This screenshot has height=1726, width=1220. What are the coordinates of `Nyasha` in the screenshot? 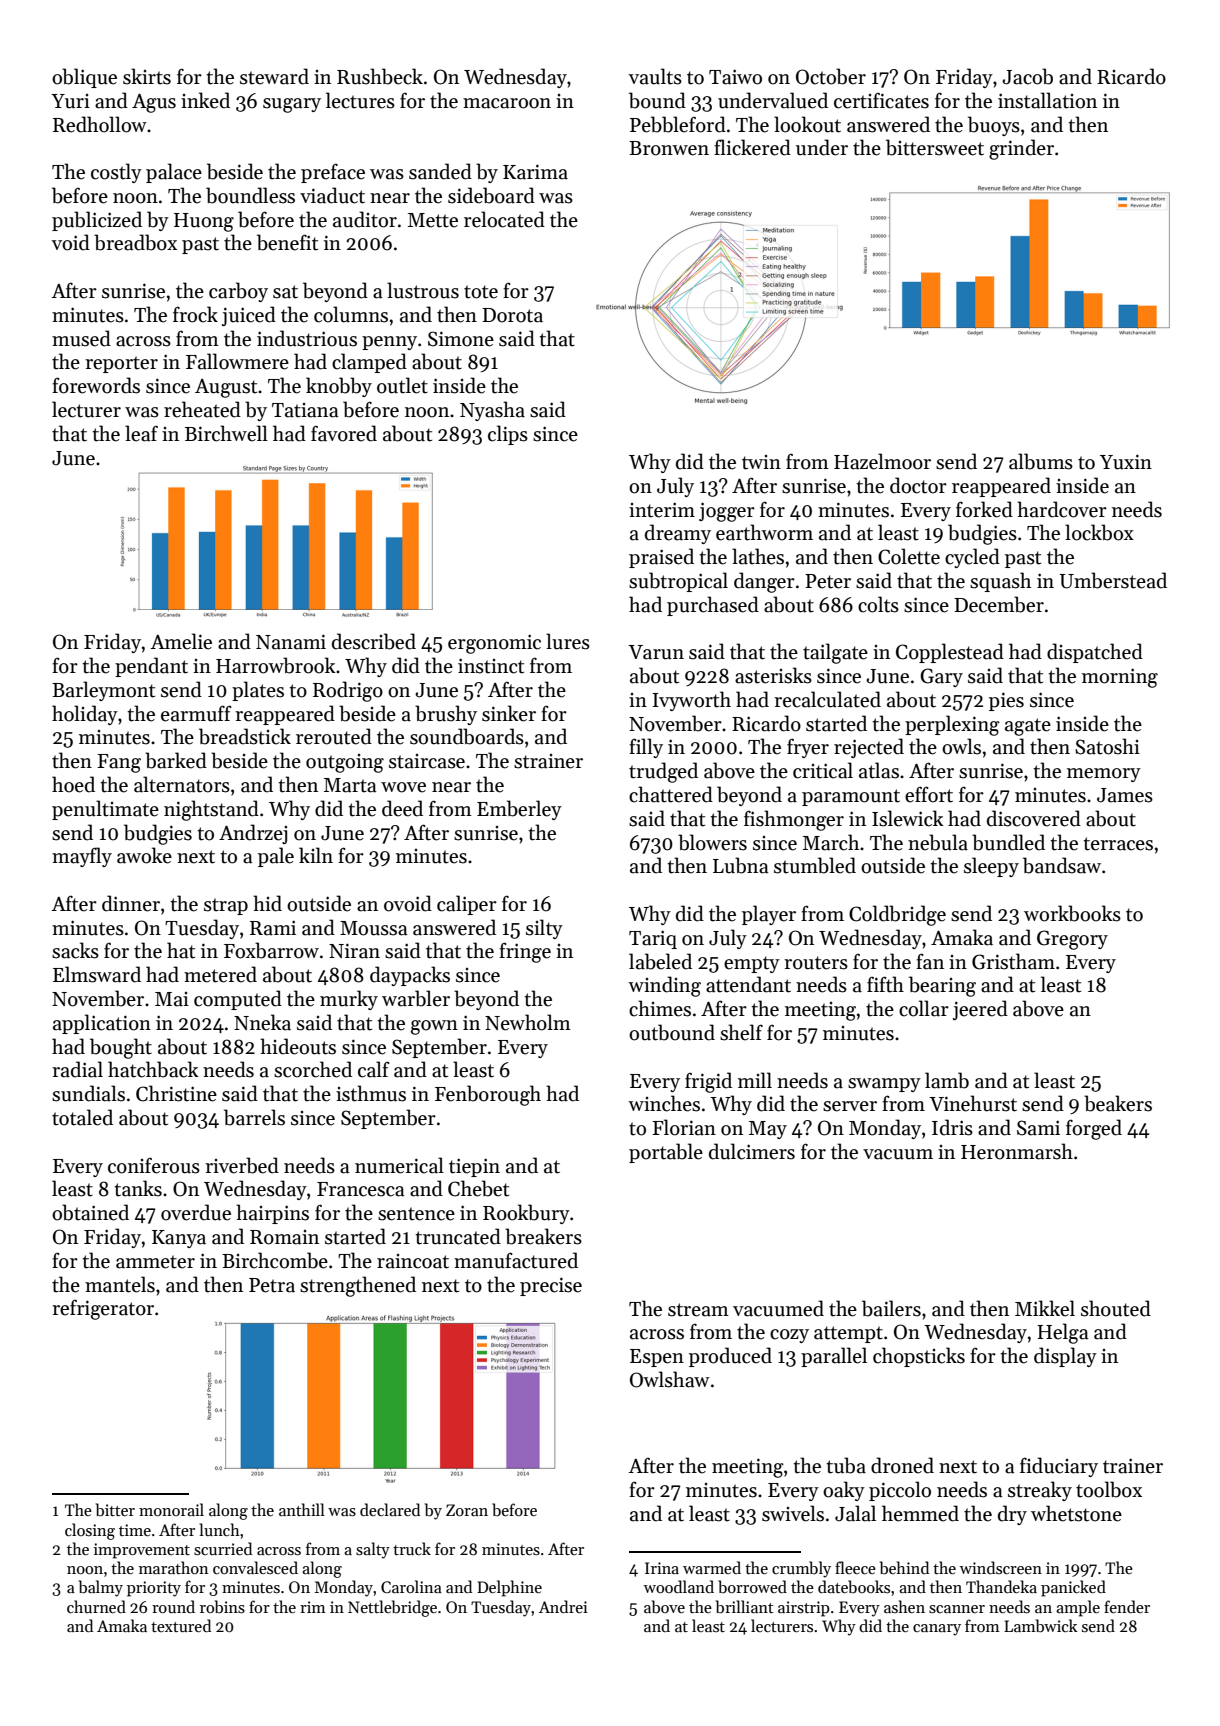 It's located at (492, 411).
